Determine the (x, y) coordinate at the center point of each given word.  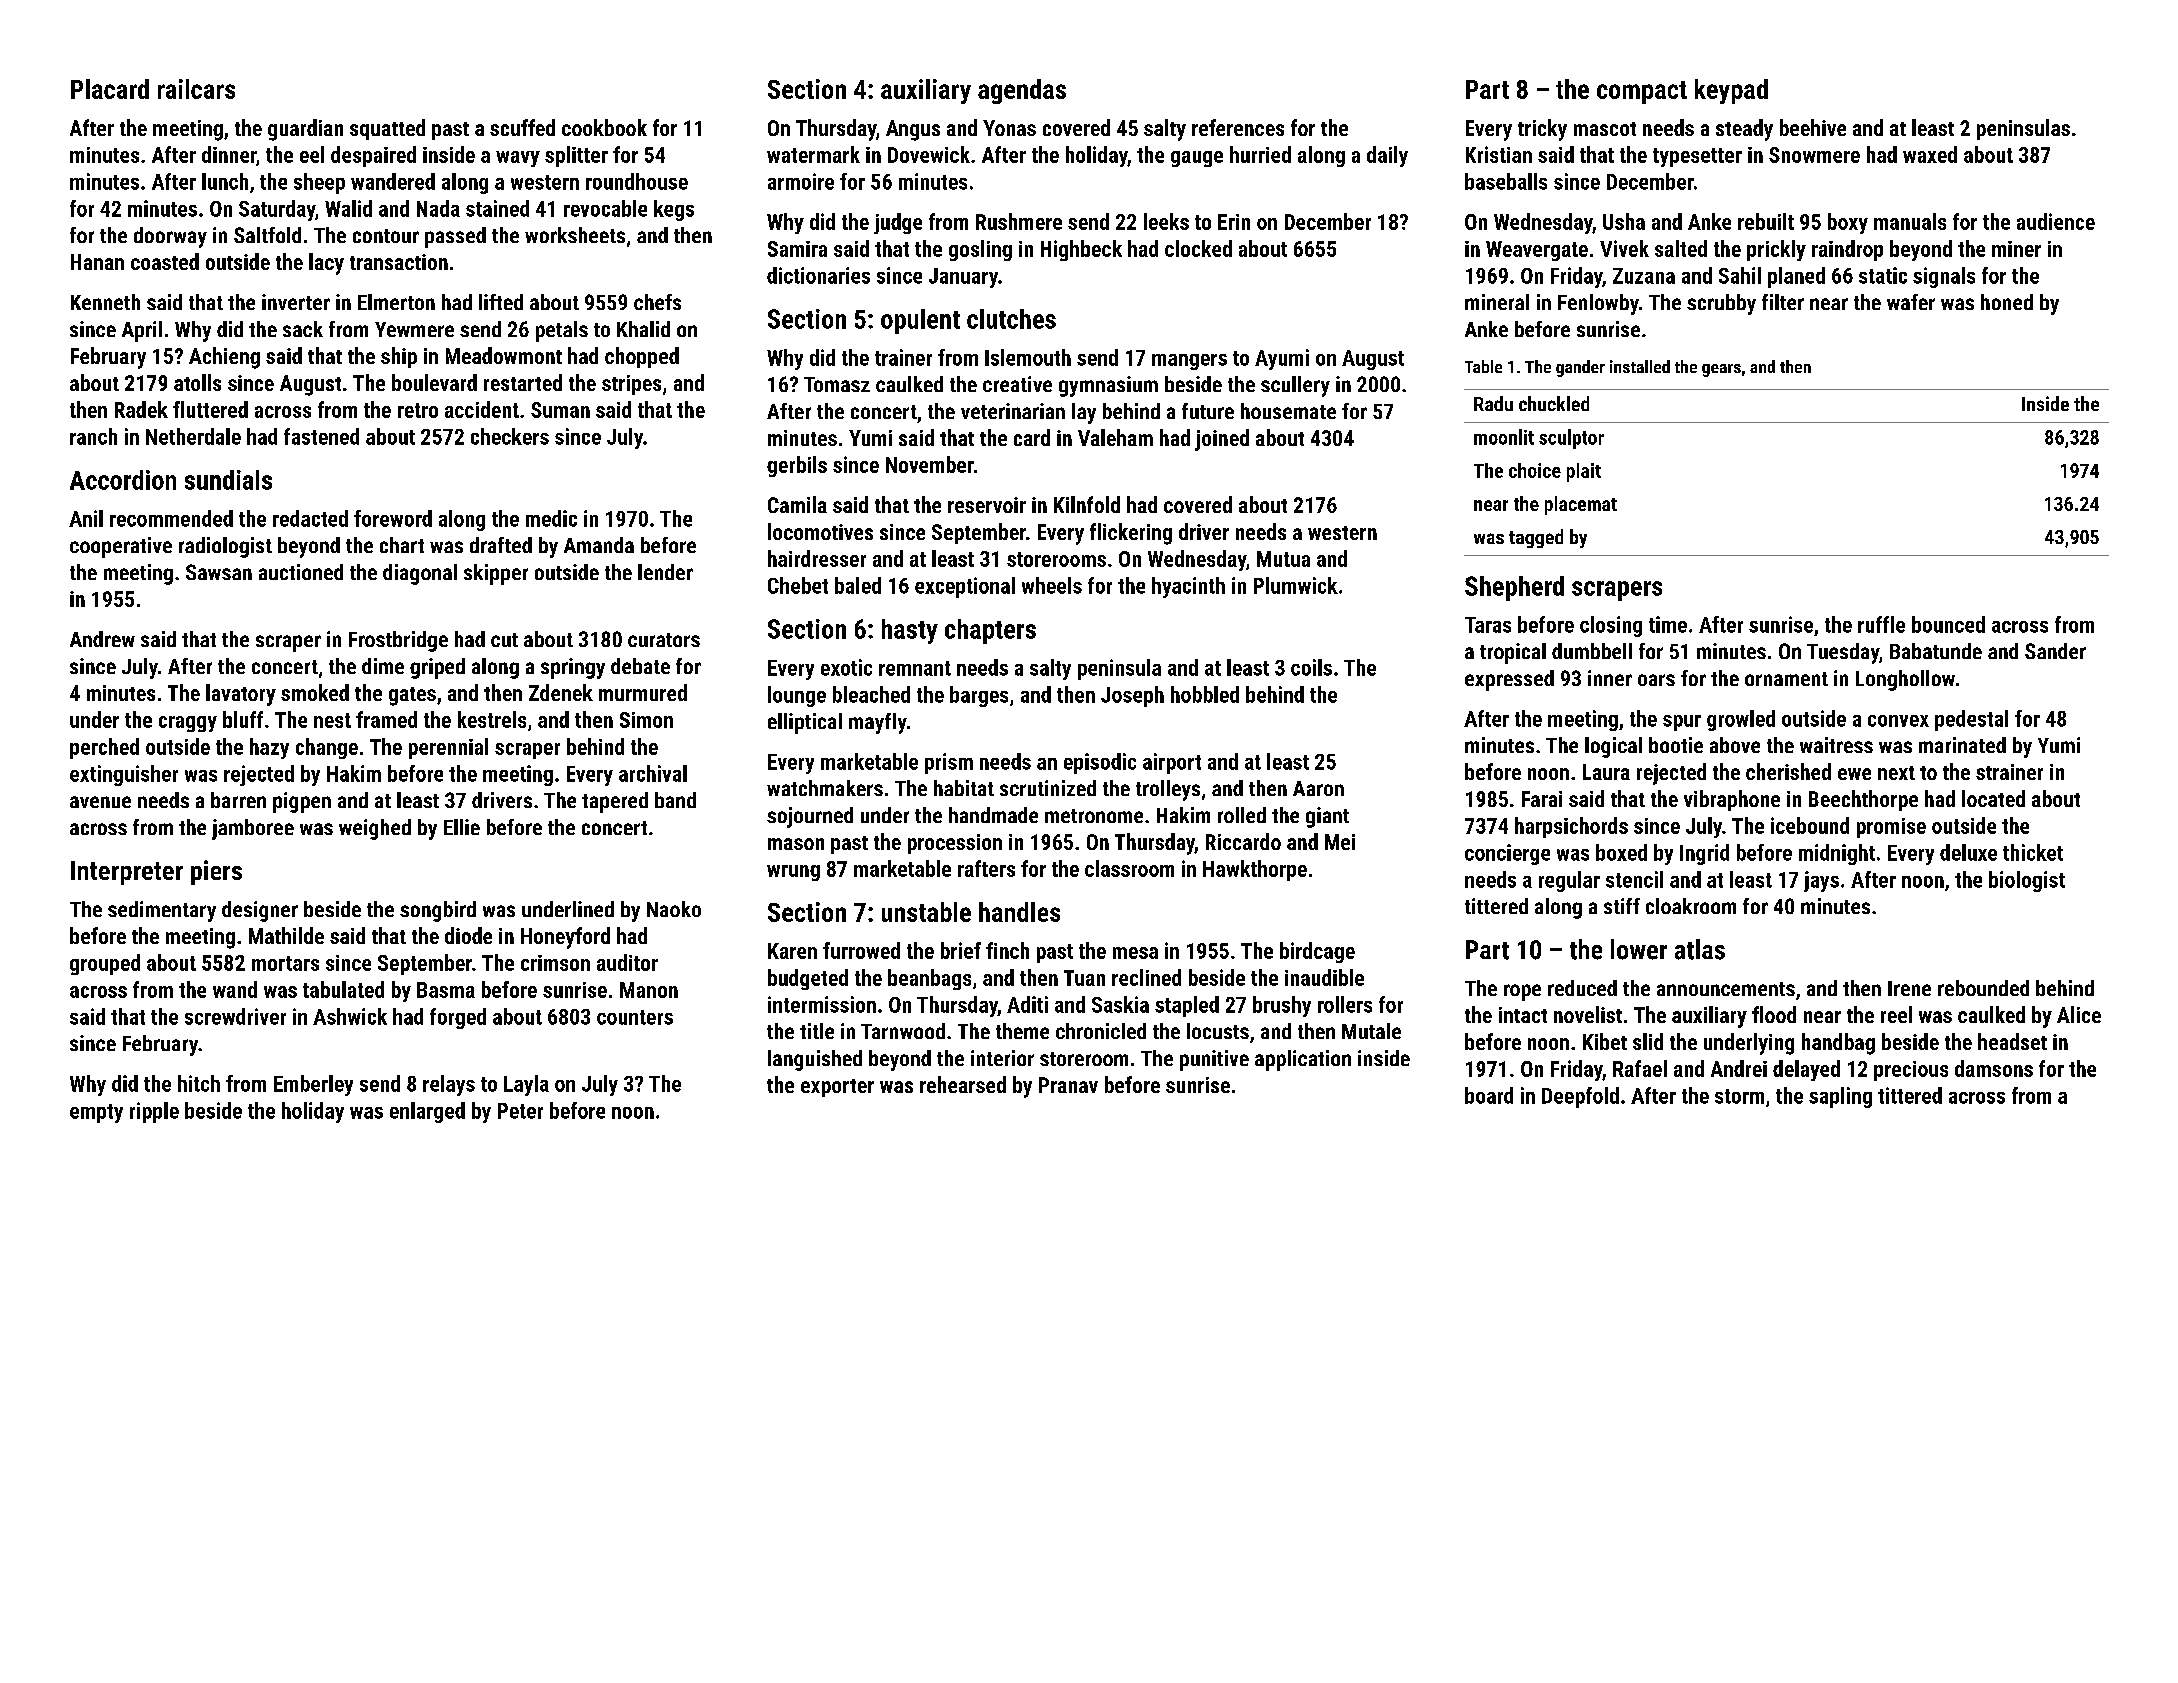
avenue (100, 802)
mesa (1135, 953)
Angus (913, 130)
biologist (2027, 881)
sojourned (810, 817)
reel (1896, 1014)
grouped (105, 964)
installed (1640, 366)
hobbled (1205, 694)
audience (2056, 221)
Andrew (102, 639)
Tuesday (1843, 653)
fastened (321, 436)
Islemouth (1028, 357)
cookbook (604, 127)
